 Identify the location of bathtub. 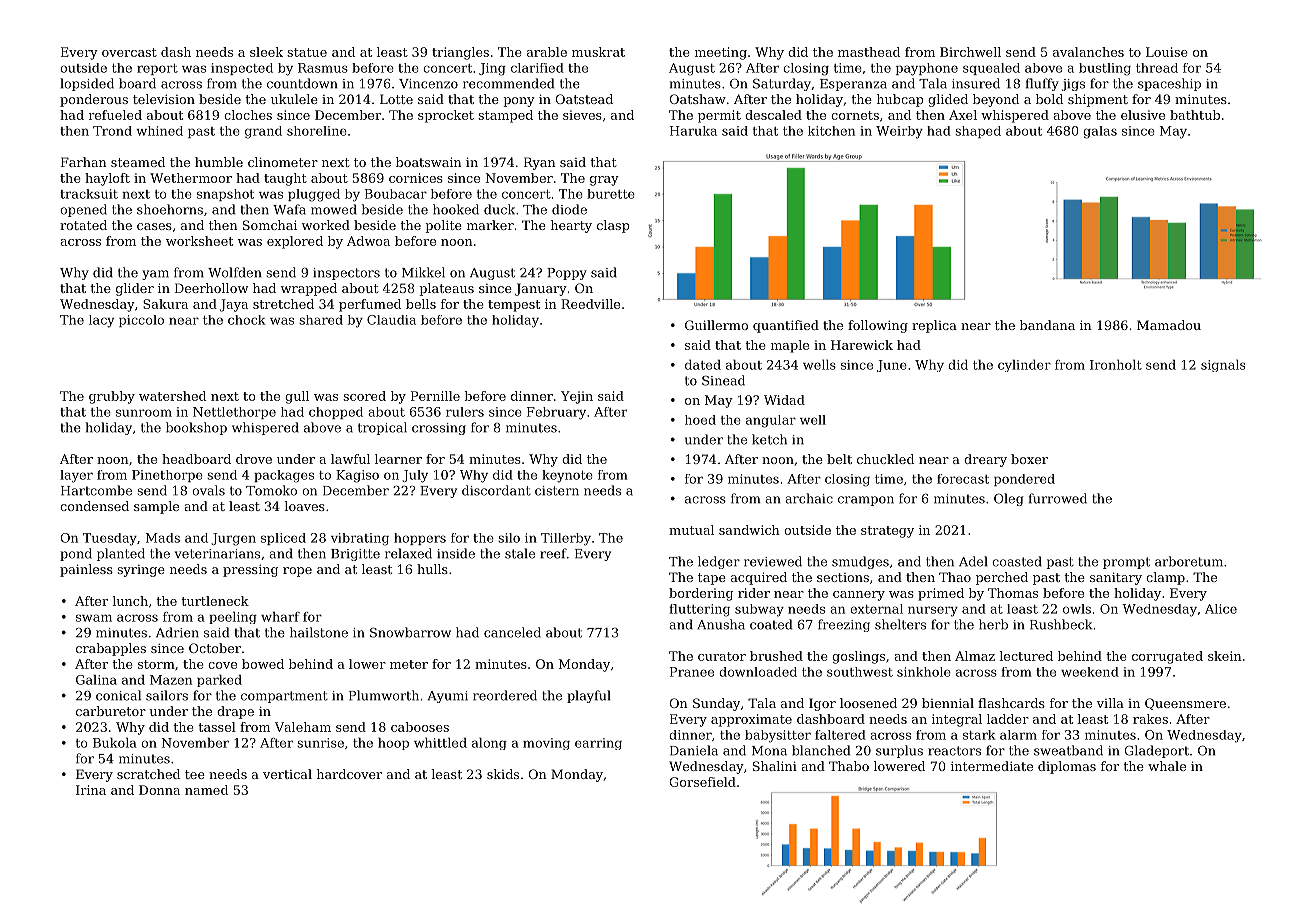
(1195, 115).
